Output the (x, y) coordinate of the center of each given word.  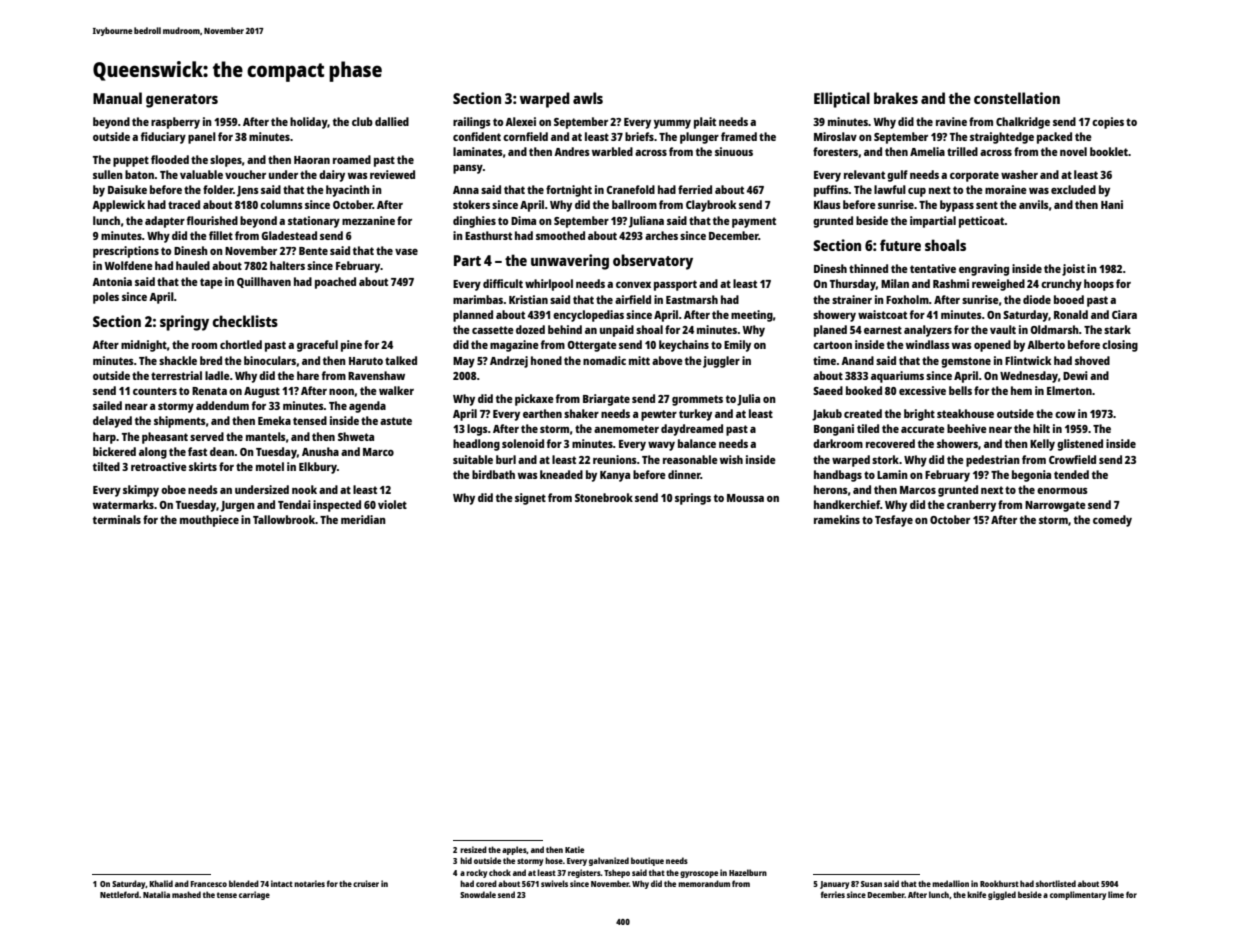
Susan (871, 884)
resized (473, 849)
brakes (896, 98)
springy (184, 323)
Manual (117, 98)
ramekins (837, 519)
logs (477, 430)
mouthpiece (209, 521)
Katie (574, 849)
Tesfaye (894, 521)
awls (588, 98)
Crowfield (1072, 459)
